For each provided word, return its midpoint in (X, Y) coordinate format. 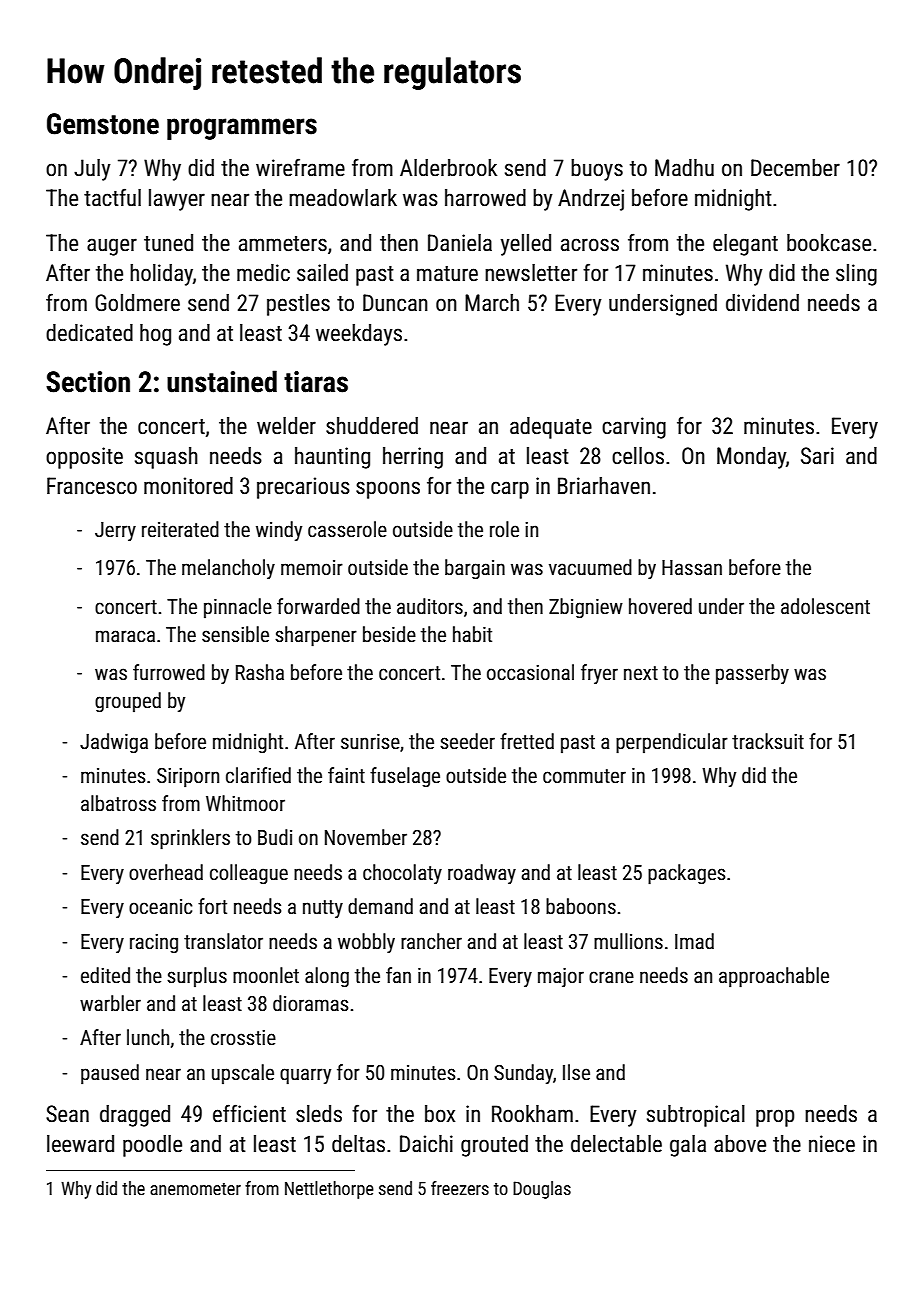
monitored (188, 486)
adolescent (825, 606)
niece (832, 1144)
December (795, 168)
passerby (752, 674)
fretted (527, 741)
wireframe (300, 167)
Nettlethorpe (329, 1190)
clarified (258, 775)
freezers (460, 1188)
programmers (242, 129)
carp (510, 490)
